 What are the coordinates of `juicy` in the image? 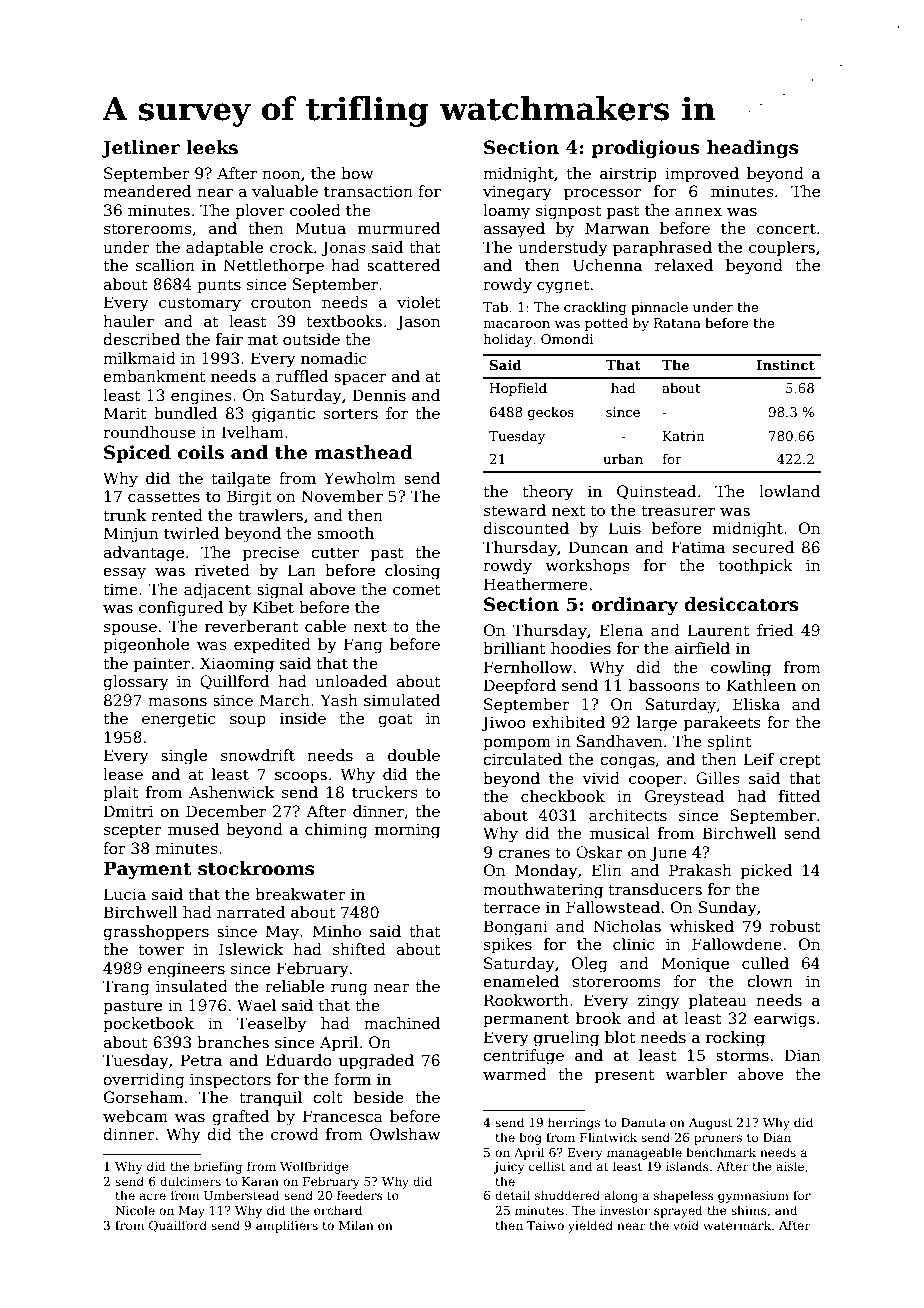 It's located at (508, 1168).
